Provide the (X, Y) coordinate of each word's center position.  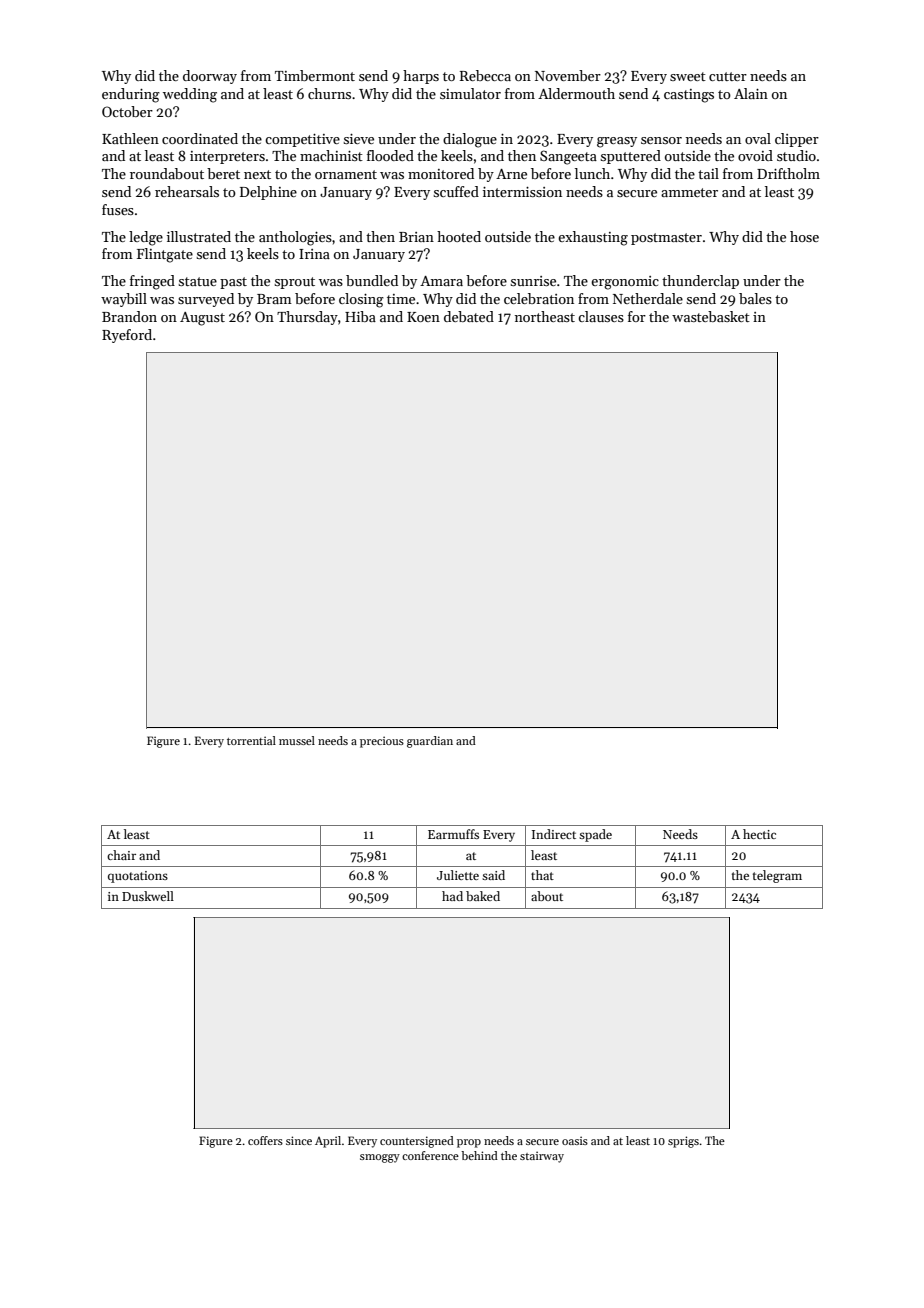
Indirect (554, 834)
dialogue (470, 140)
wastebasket (711, 316)
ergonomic (625, 283)
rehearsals (187, 191)
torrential (251, 740)
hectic (759, 834)
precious (382, 742)
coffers (265, 1140)
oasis (575, 1140)
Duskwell (148, 896)
